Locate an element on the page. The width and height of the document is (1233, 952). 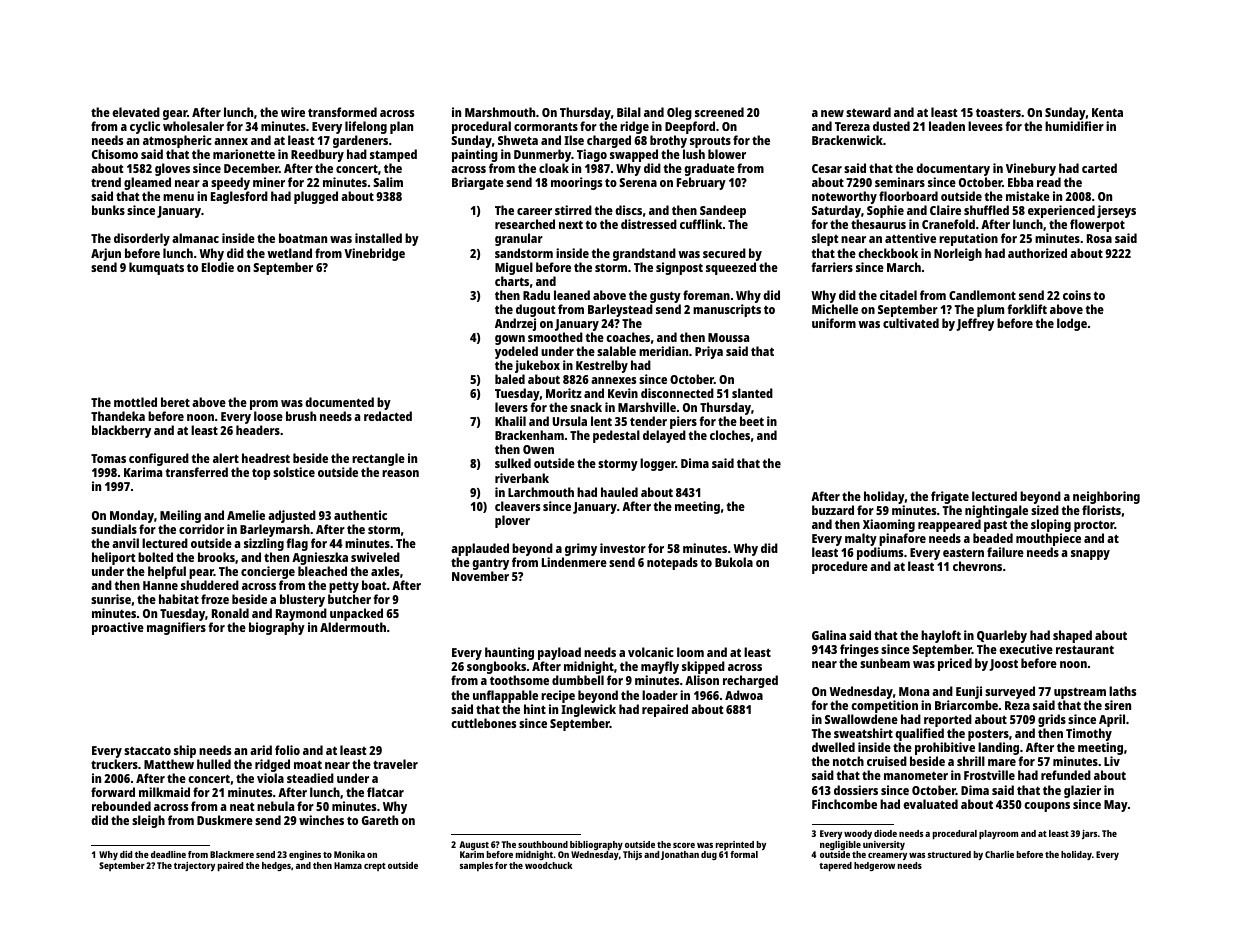
cyclic is located at coordinates (145, 127).
